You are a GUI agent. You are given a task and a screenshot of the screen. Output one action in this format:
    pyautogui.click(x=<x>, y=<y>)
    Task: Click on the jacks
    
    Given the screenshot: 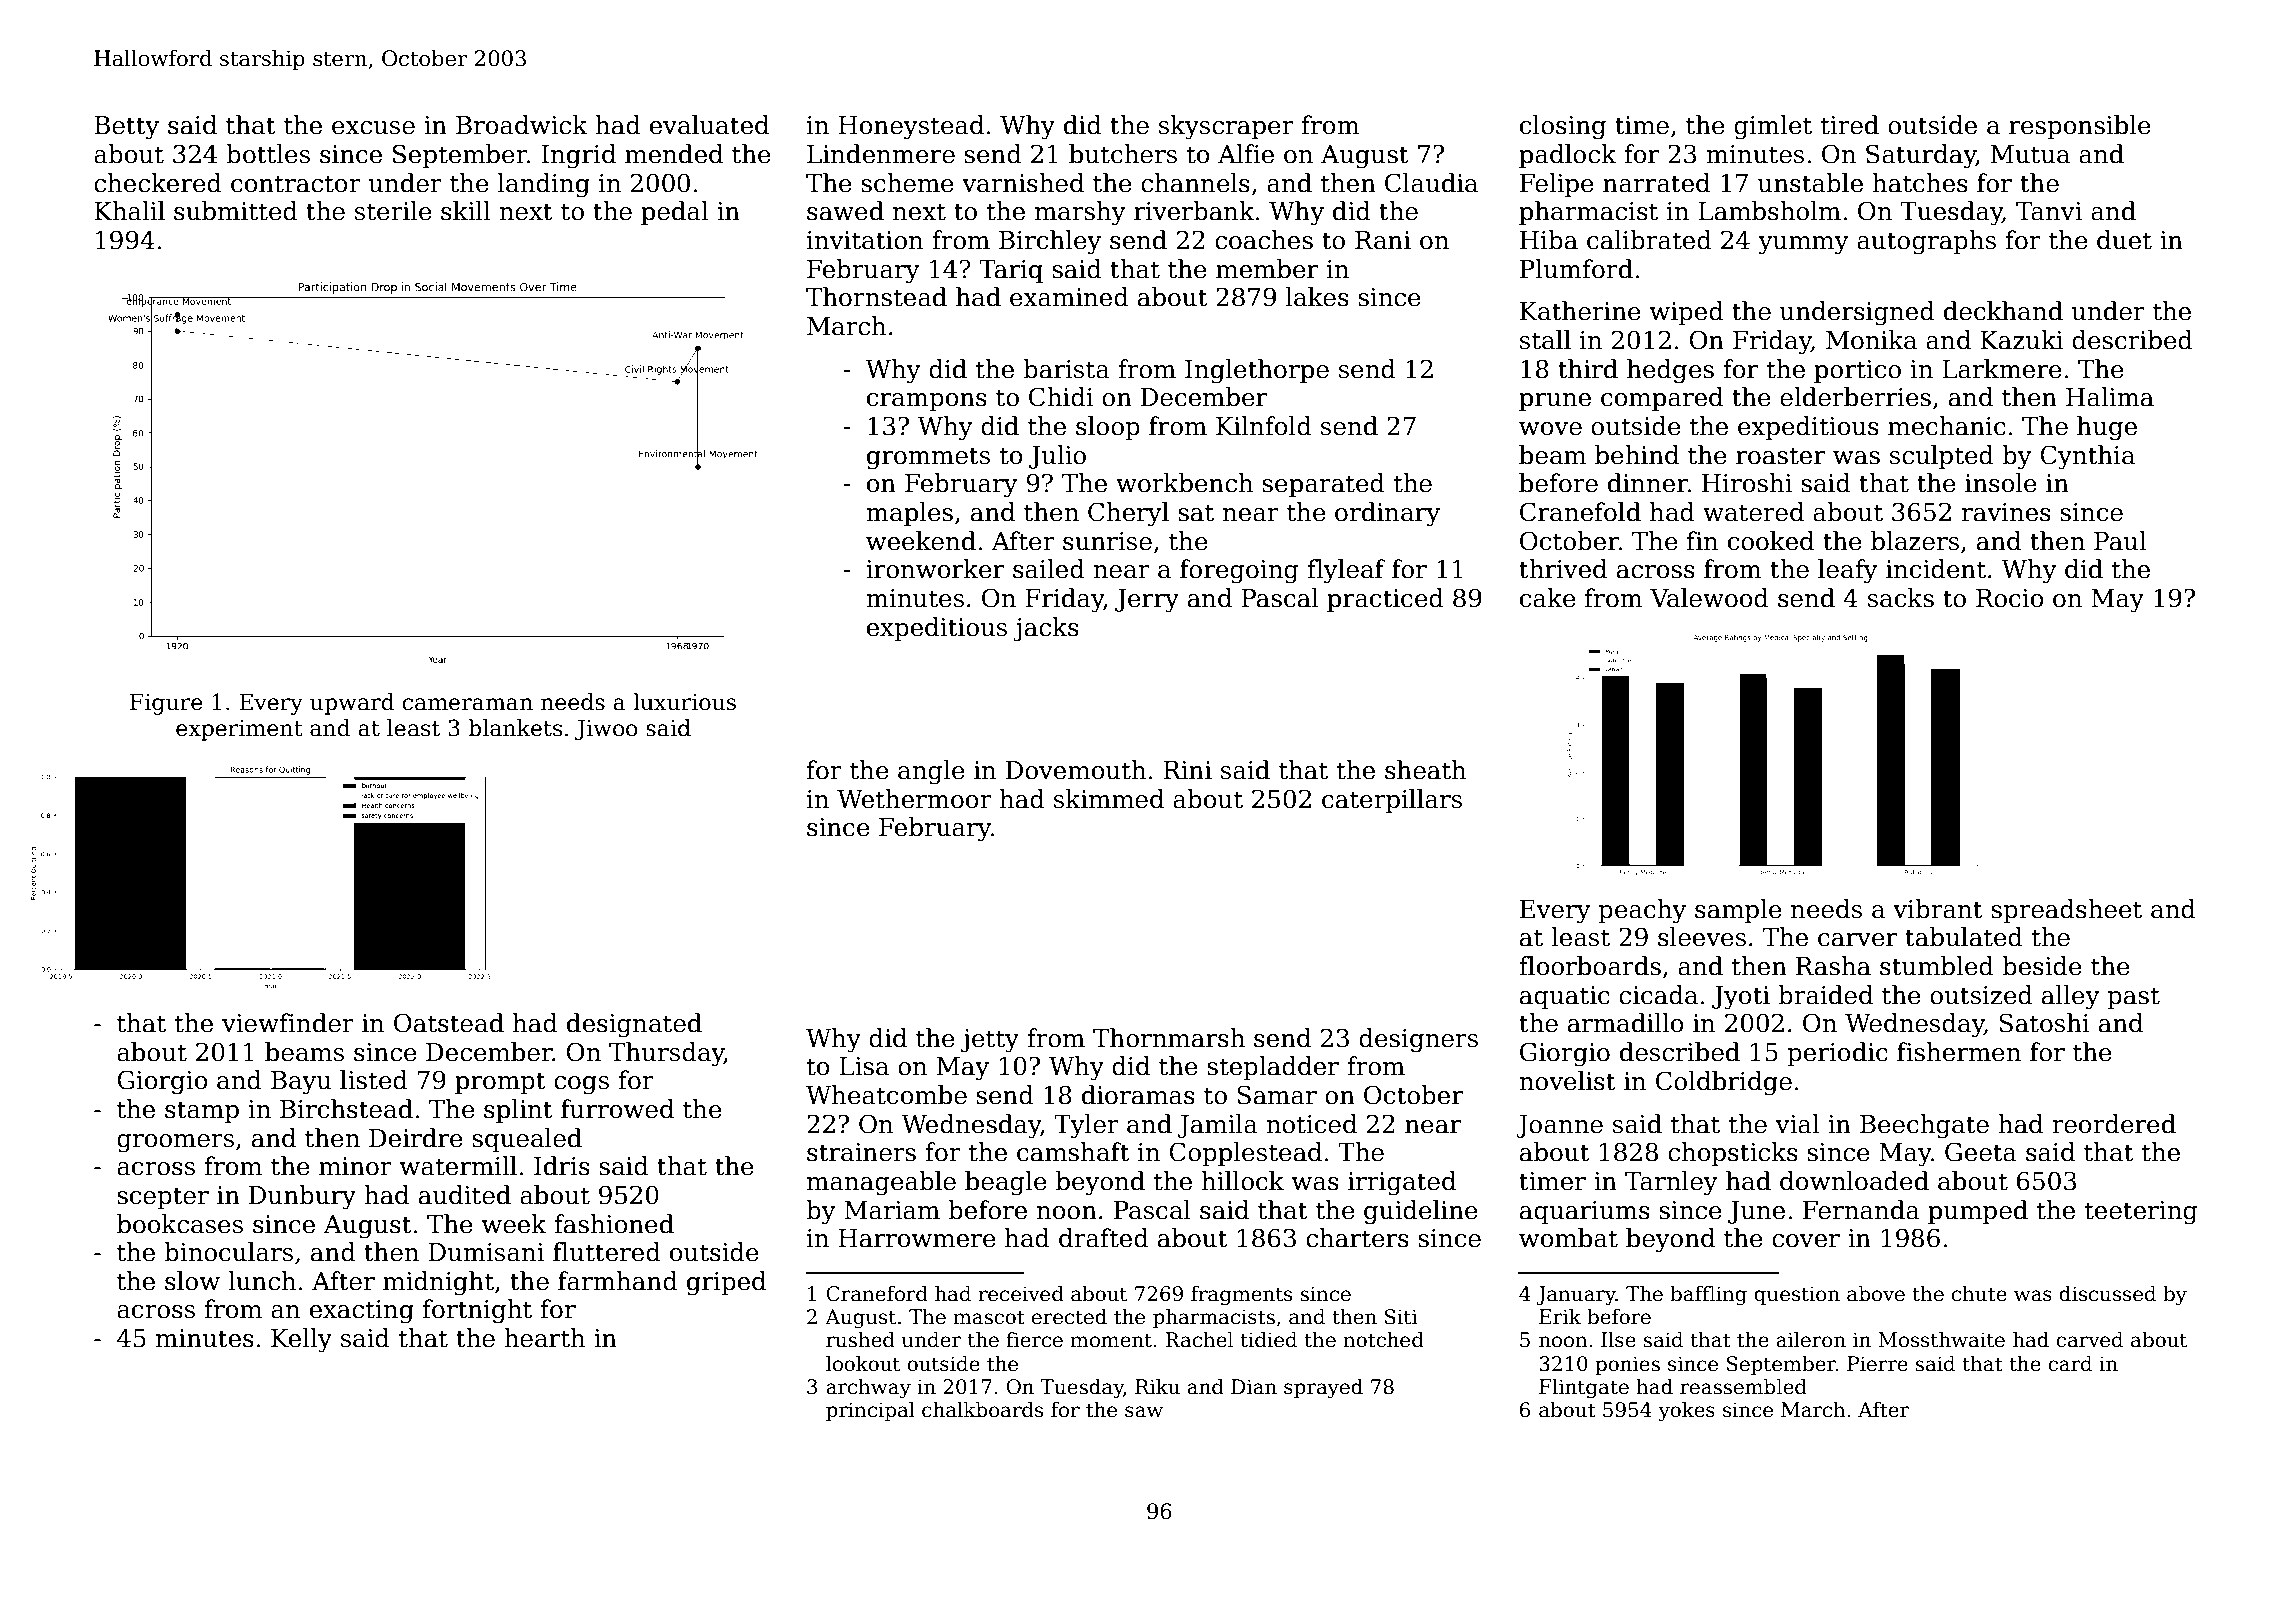 What is the action you would take?
    pyautogui.click(x=1046, y=629)
